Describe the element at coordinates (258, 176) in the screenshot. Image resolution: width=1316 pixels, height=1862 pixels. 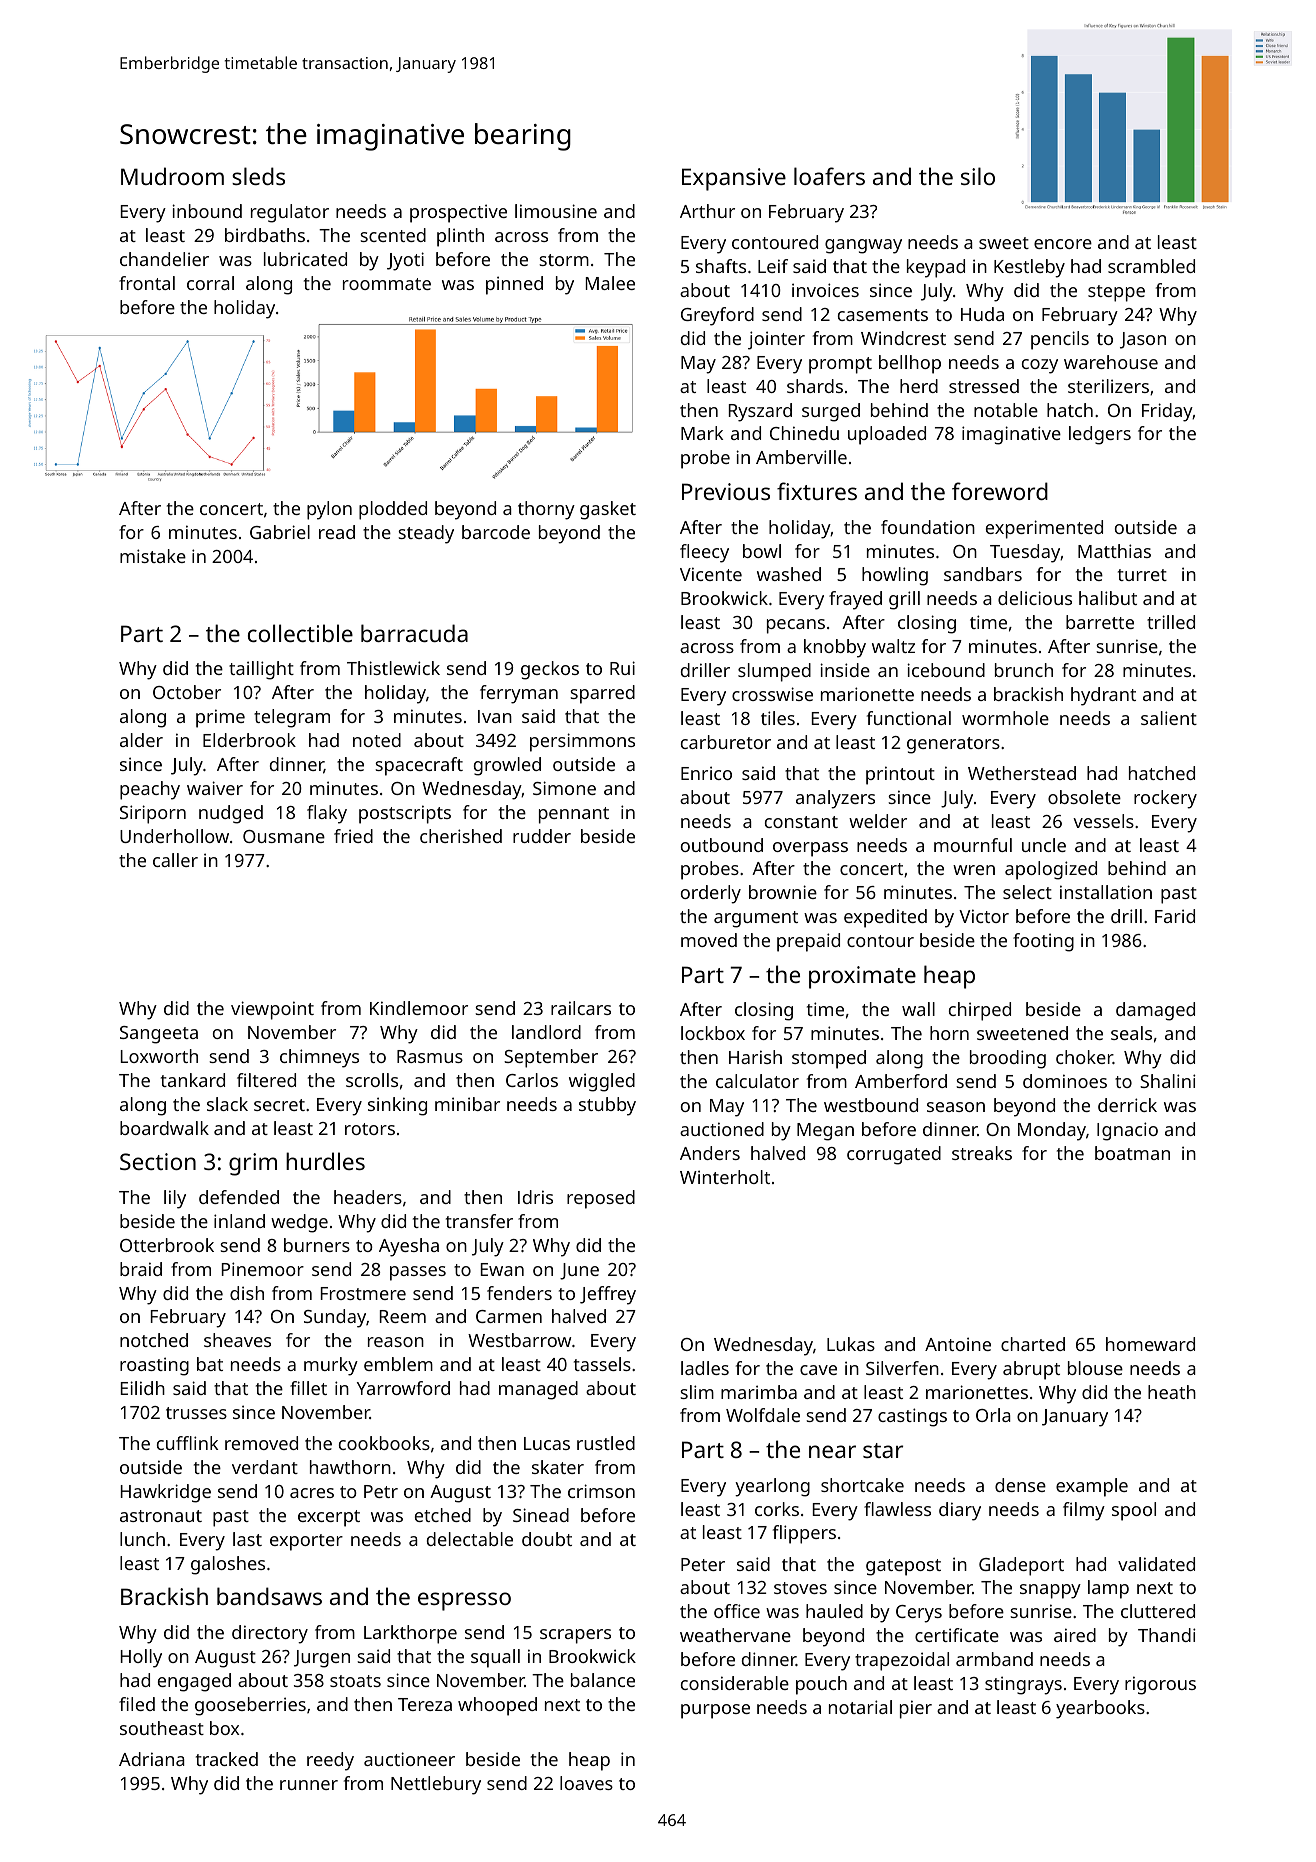
I see `sleds` at that location.
